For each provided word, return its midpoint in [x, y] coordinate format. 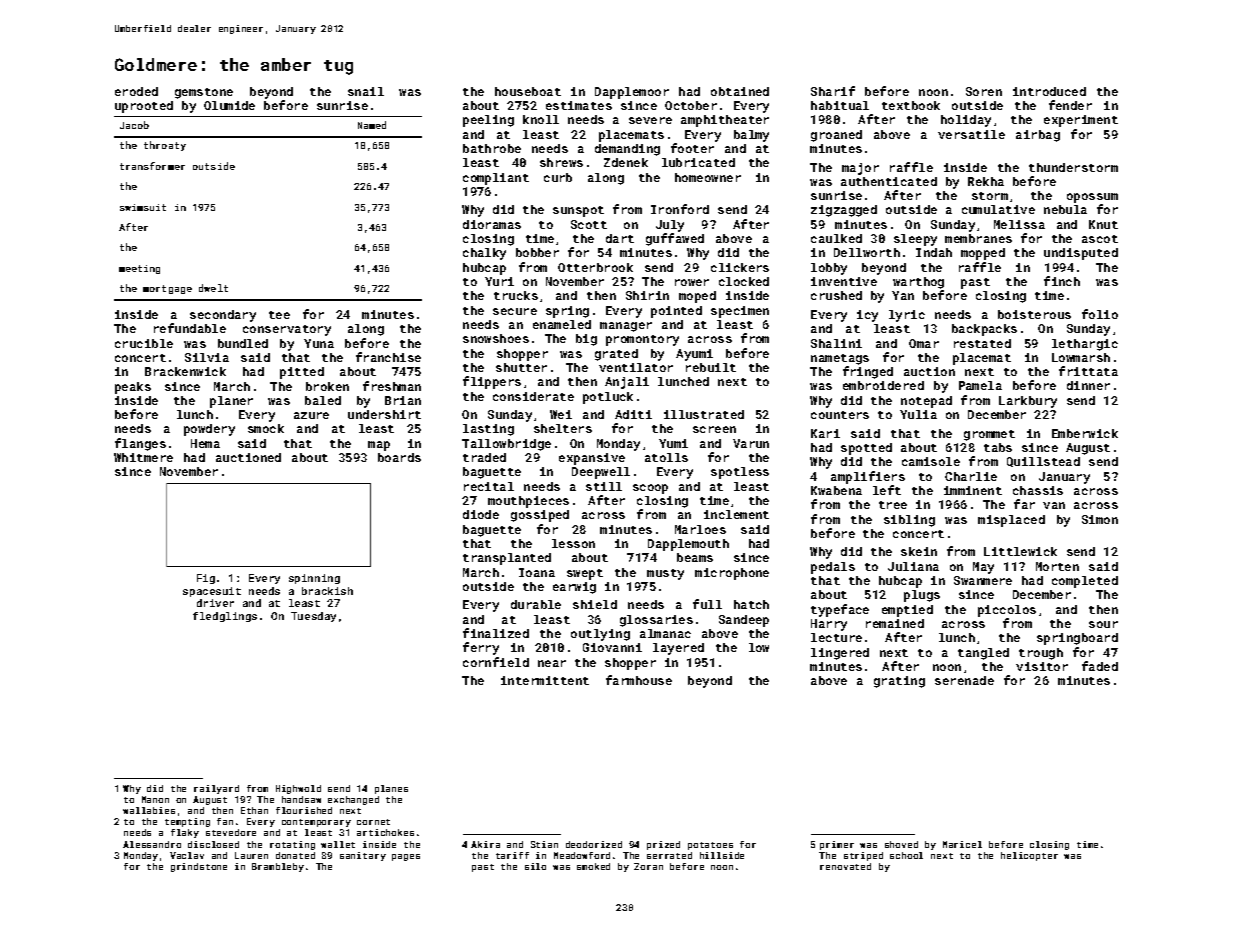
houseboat [528, 91]
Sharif [833, 91]
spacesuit [212, 592]
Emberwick [1085, 433]
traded [484, 457]
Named [372, 125]
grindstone [199, 867]
